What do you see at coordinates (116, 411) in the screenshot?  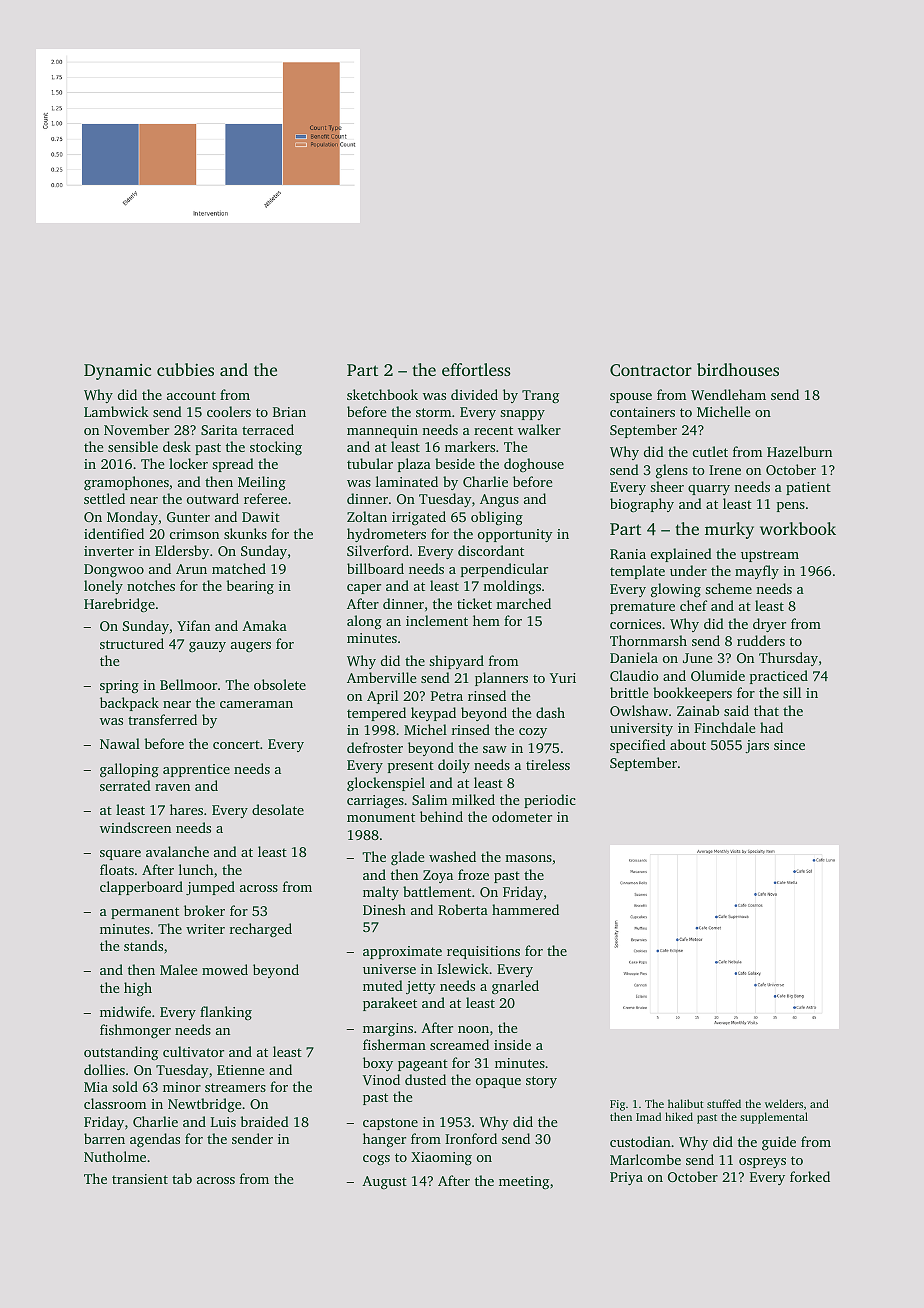 I see `Lambwick` at bounding box center [116, 411].
